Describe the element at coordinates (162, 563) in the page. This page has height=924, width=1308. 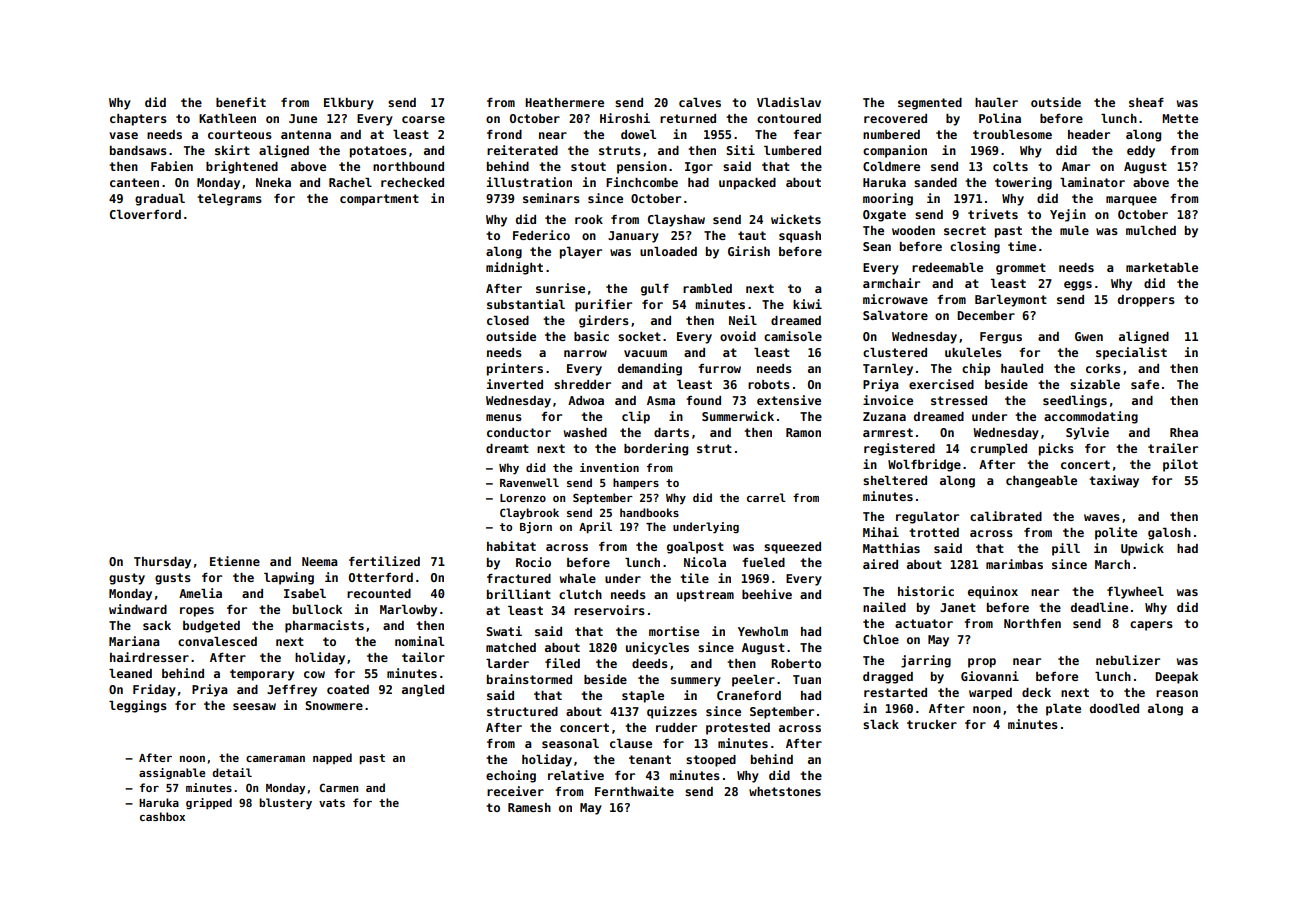
I see `Thursday` at that location.
